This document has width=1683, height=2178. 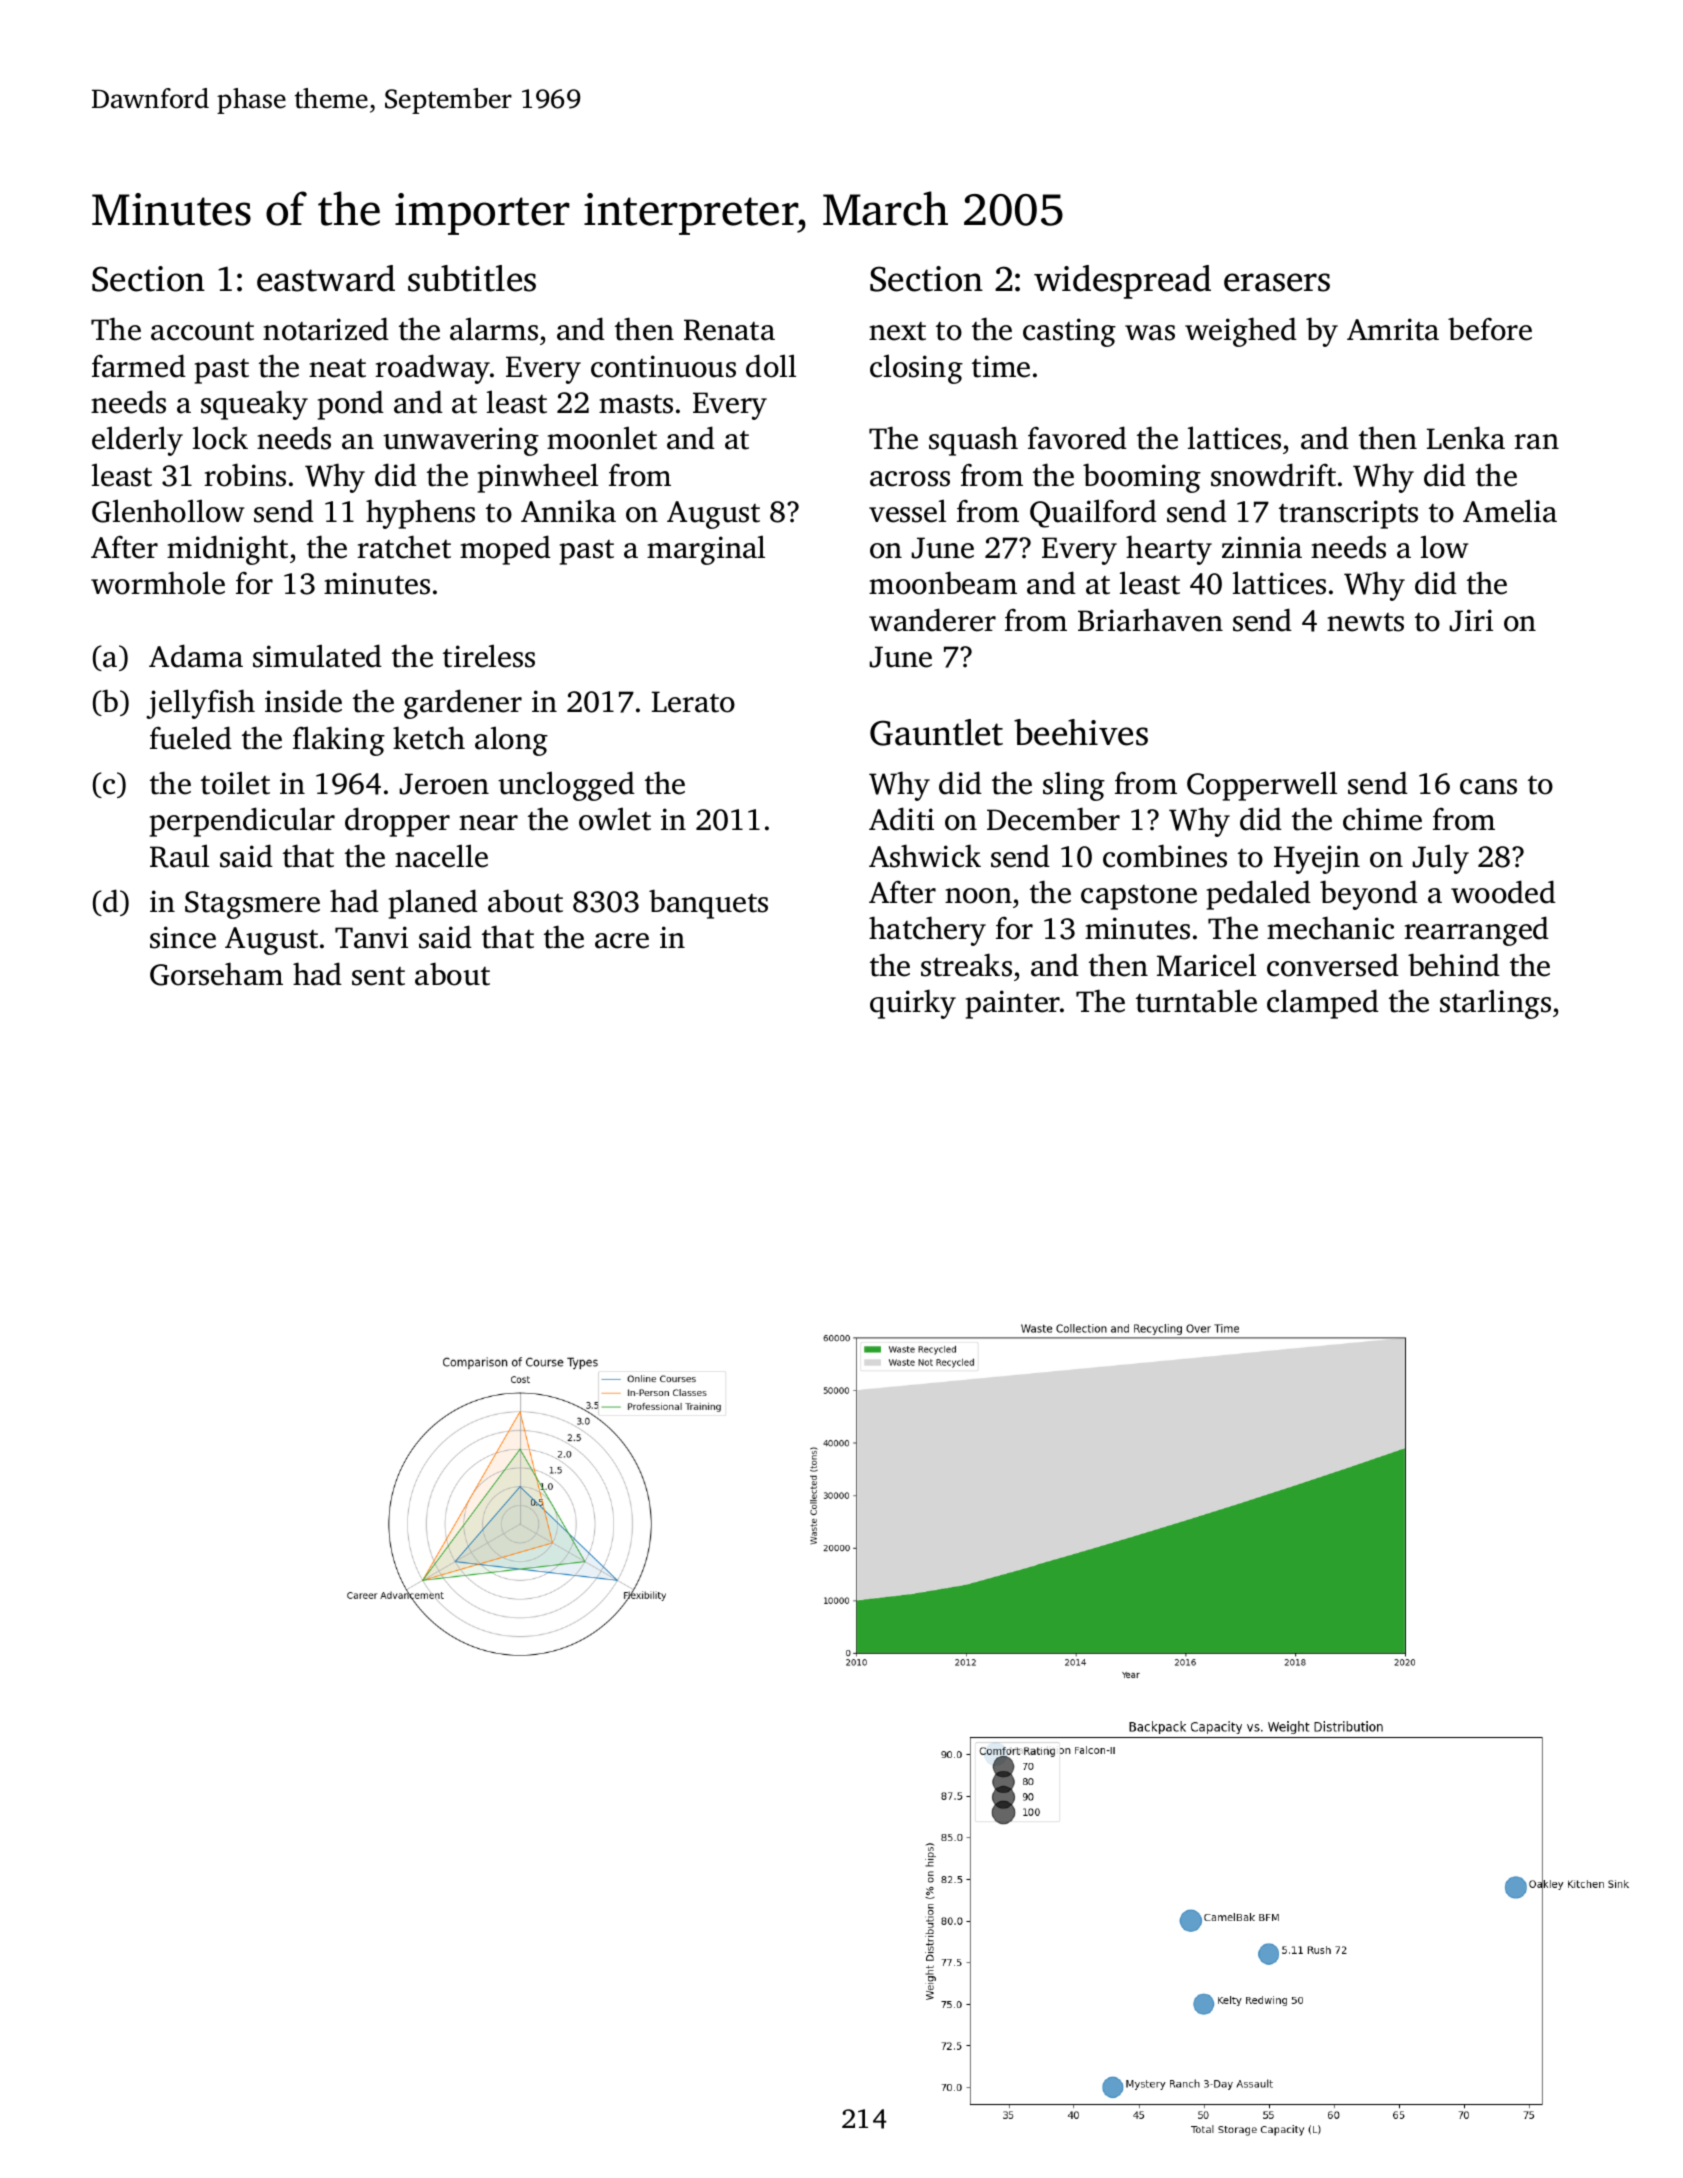 What do you see at coordinates (1241, 332) in the document?
I see `weighed` at bounding box center [1241, 332].
